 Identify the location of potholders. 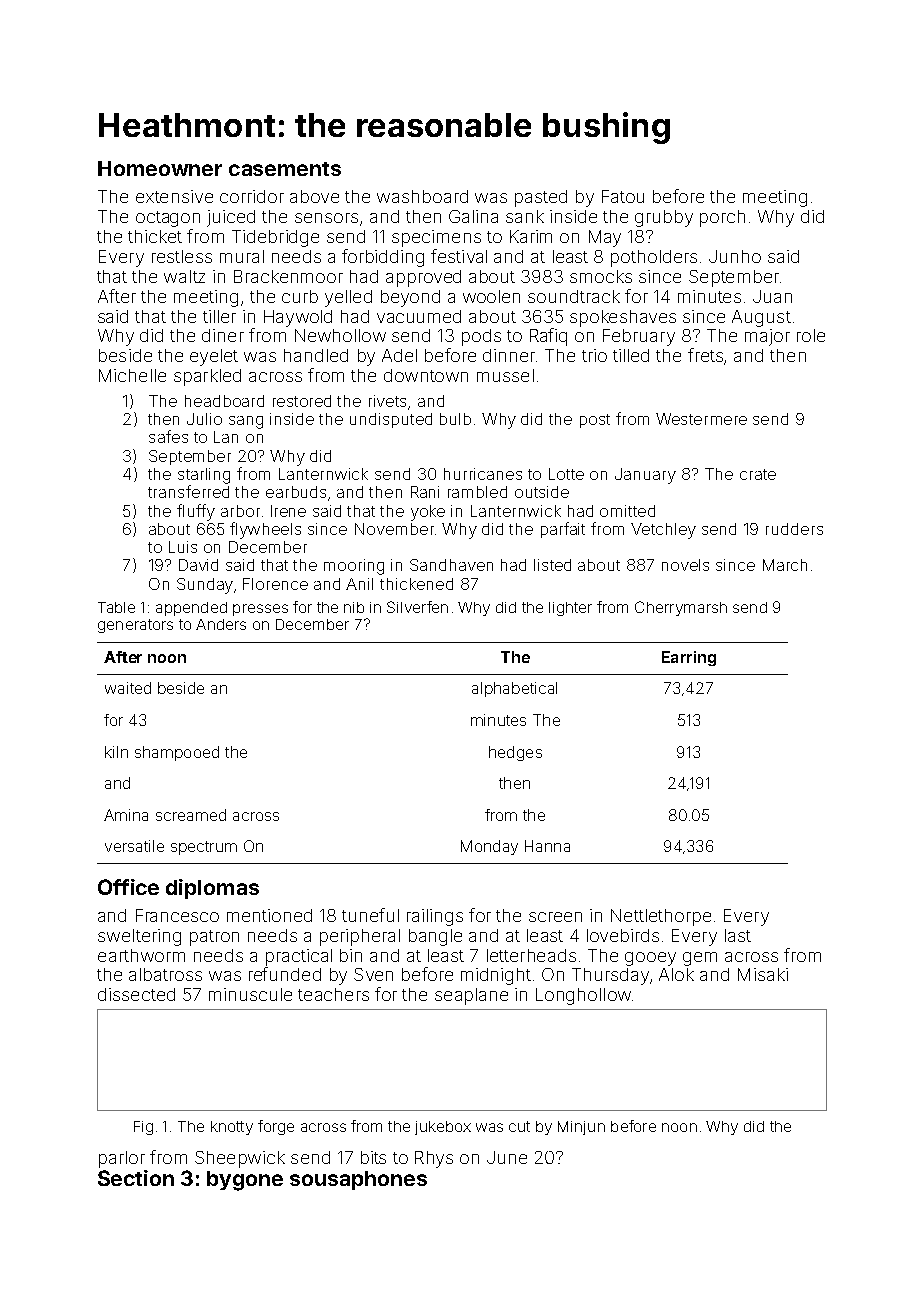
(654, 258).
